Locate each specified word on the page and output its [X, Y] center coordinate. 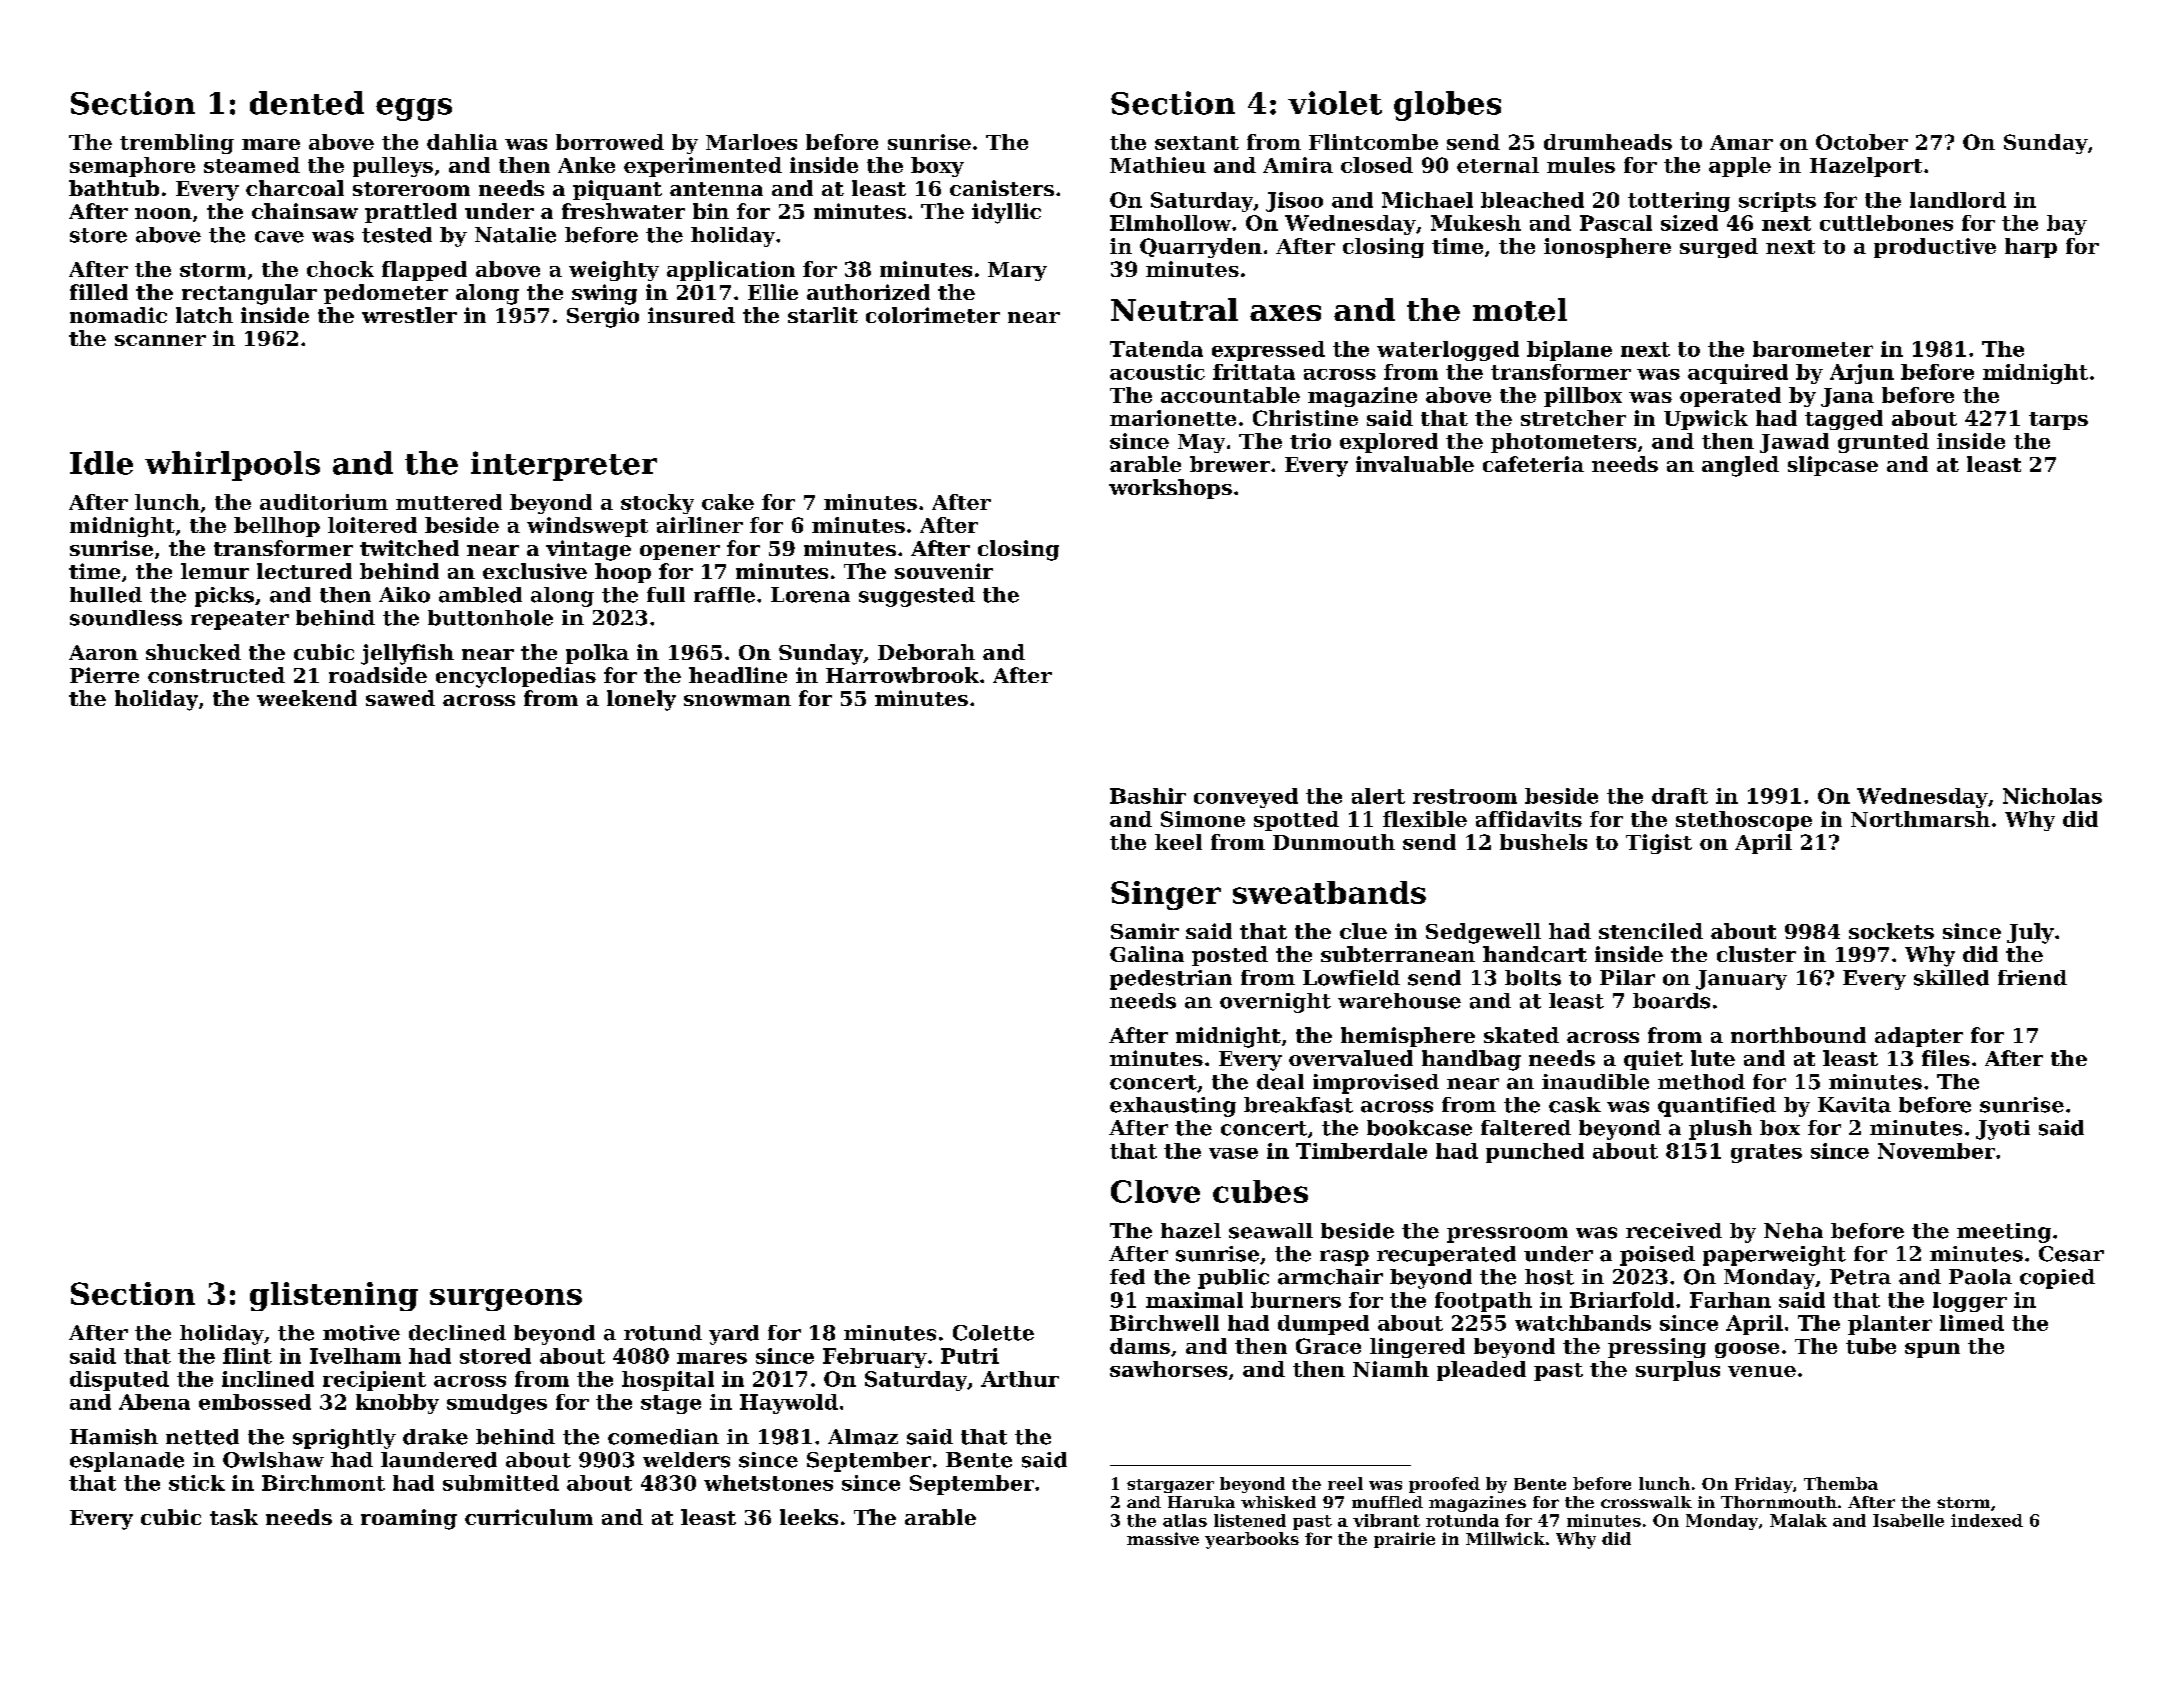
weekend [307, 698]
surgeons [506, 1300]
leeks [809, 1517]
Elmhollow [1170, 223]
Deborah [926, 652]
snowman [737, 700]
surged [1719, 248]
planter [1890, 1325]
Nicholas [2052, 796]
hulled [106, 595]
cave [279, 237]
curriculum [529, 1517]
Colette [993, 1333]
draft [1680, 796]
